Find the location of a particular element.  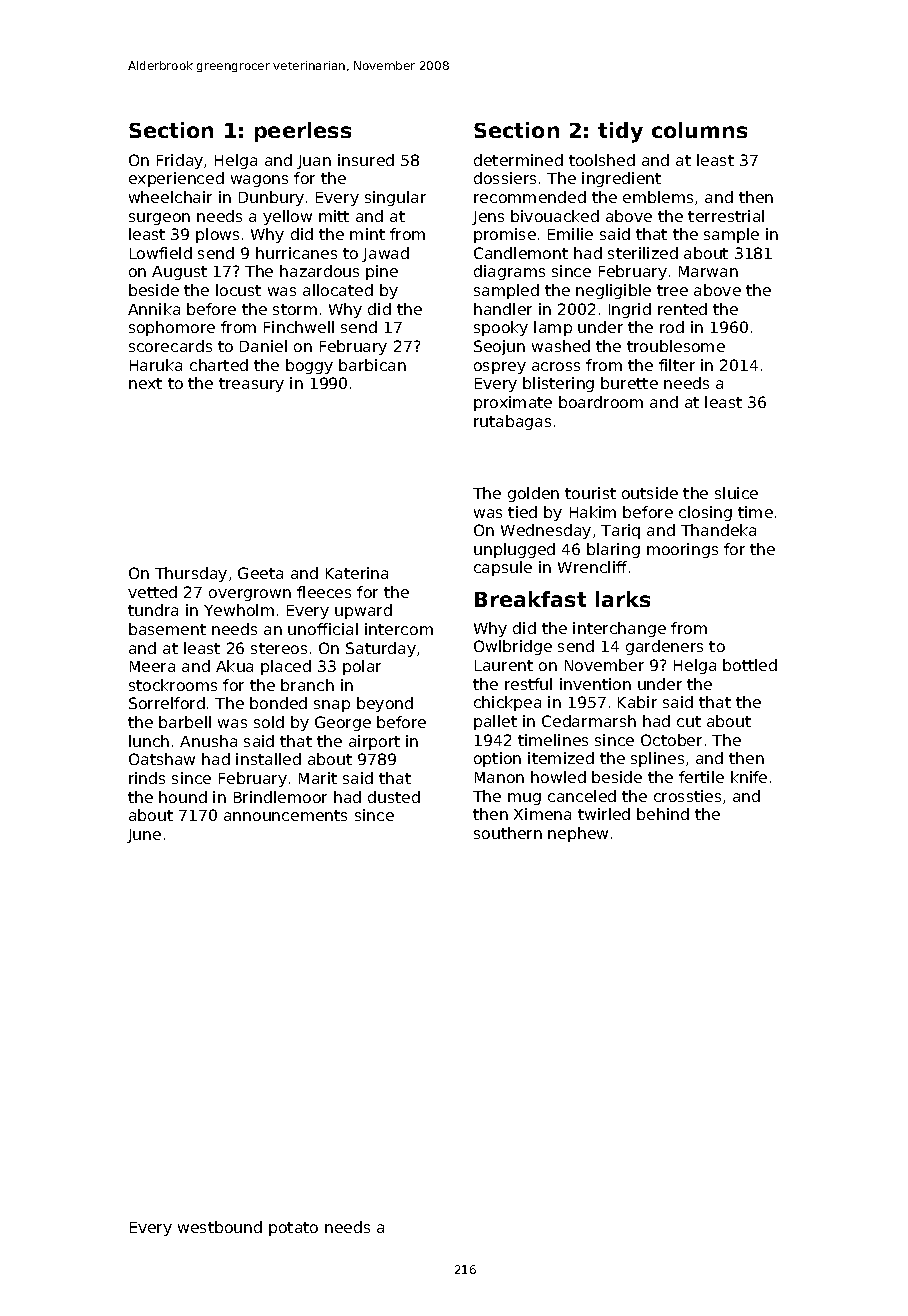

knife is located at coordinates (749, 777).
